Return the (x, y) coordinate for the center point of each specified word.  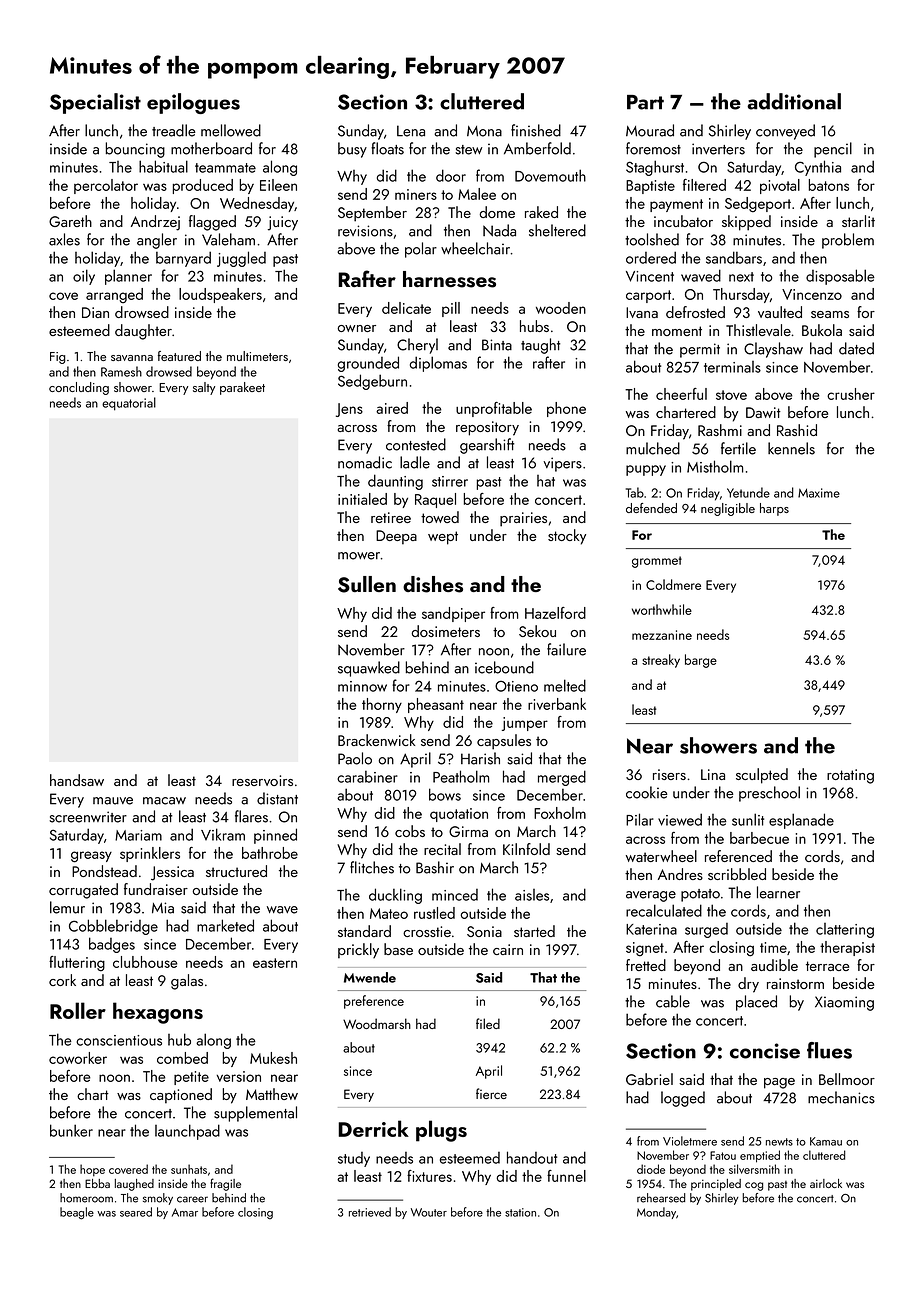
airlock (826, 1183)
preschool (769, 794)
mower (359, 556)
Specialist (95, 103)
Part (645, 102)
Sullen (367, 584)
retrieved (370, 1212)
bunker (71, 1130)
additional (794, 101)
